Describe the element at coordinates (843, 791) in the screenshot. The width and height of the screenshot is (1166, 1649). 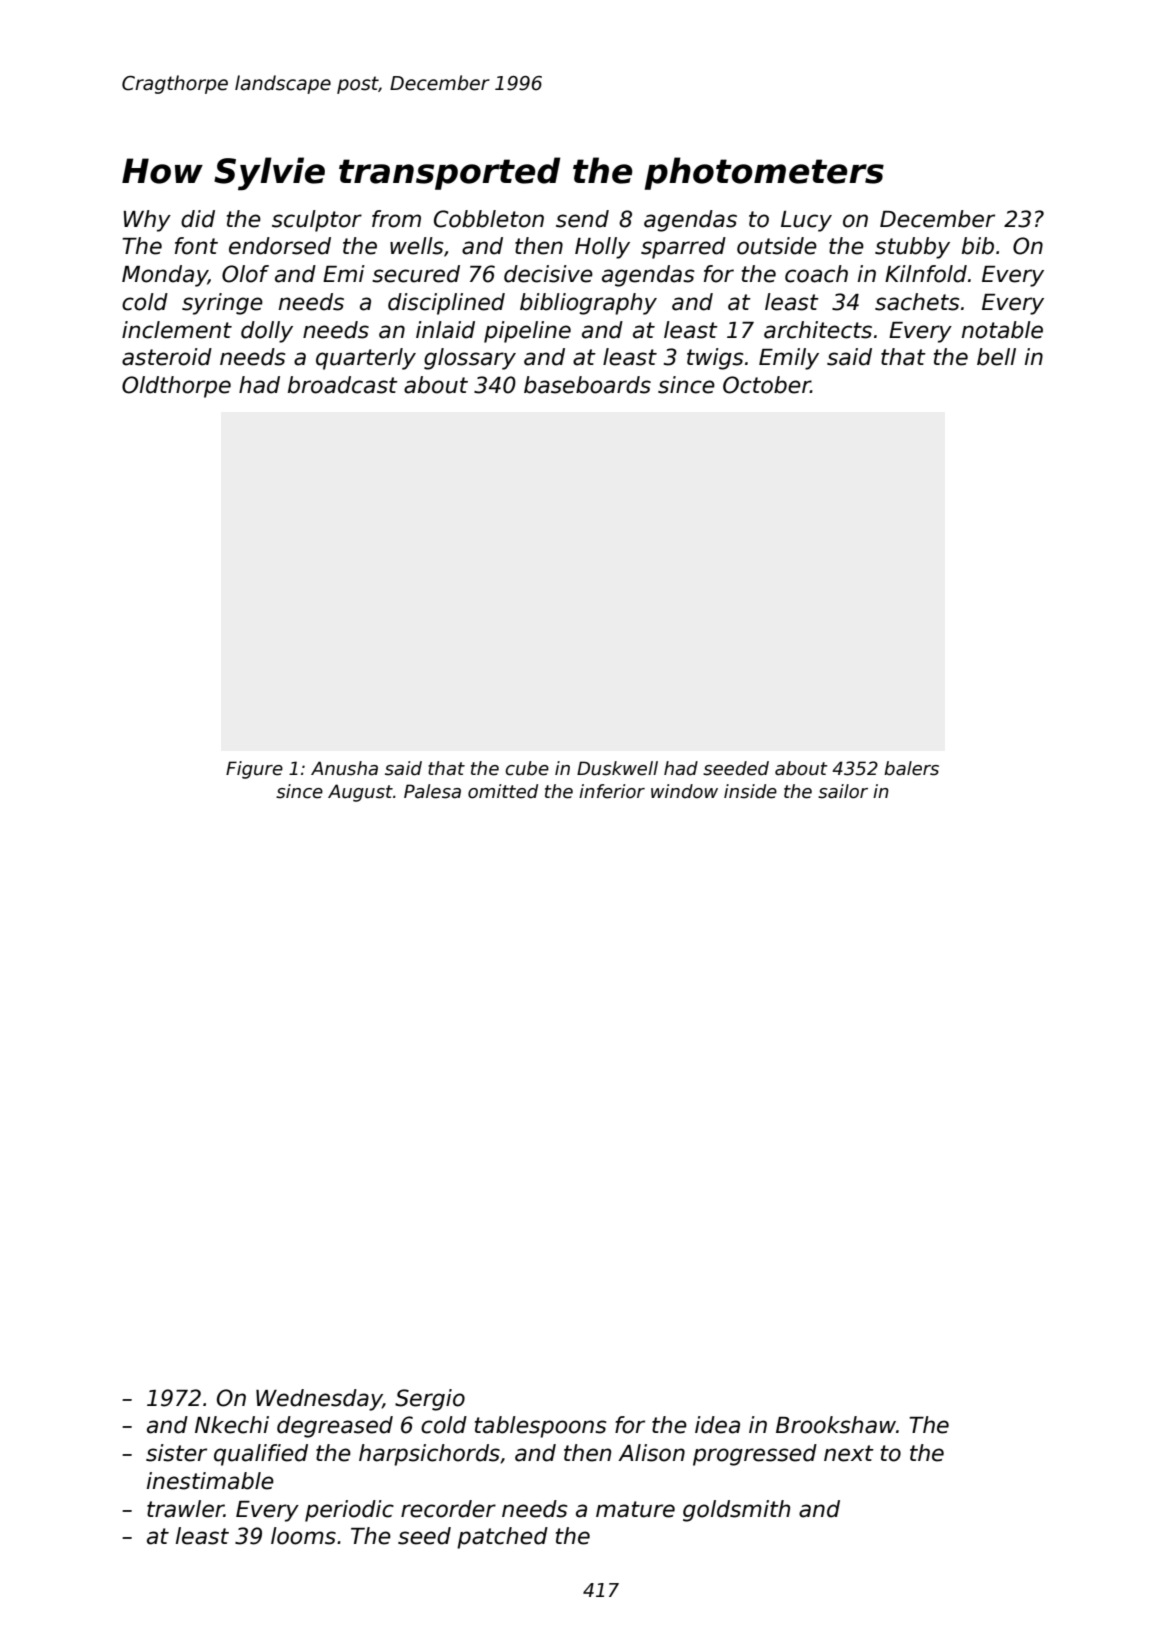
I see `sailor` at that location.
